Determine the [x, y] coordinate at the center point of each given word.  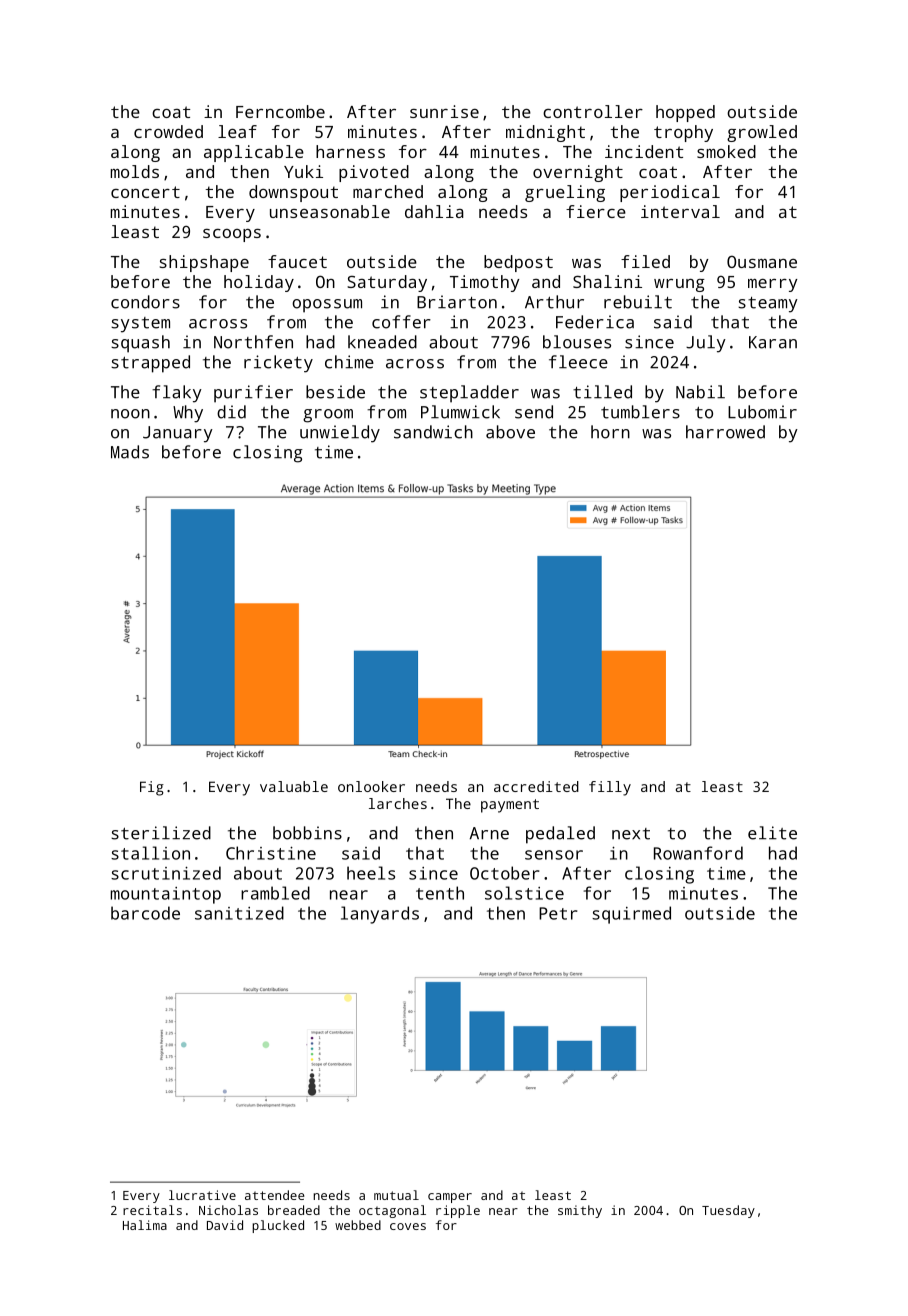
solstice [524, 893]
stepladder [469, 394]
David [225, 1225]
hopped [685, 113]
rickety [278, 364]
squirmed [631, 915]
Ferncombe [280, 111]
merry [773, 285]
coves [408, 1226]
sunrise [444, 111]
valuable [294, 786]
